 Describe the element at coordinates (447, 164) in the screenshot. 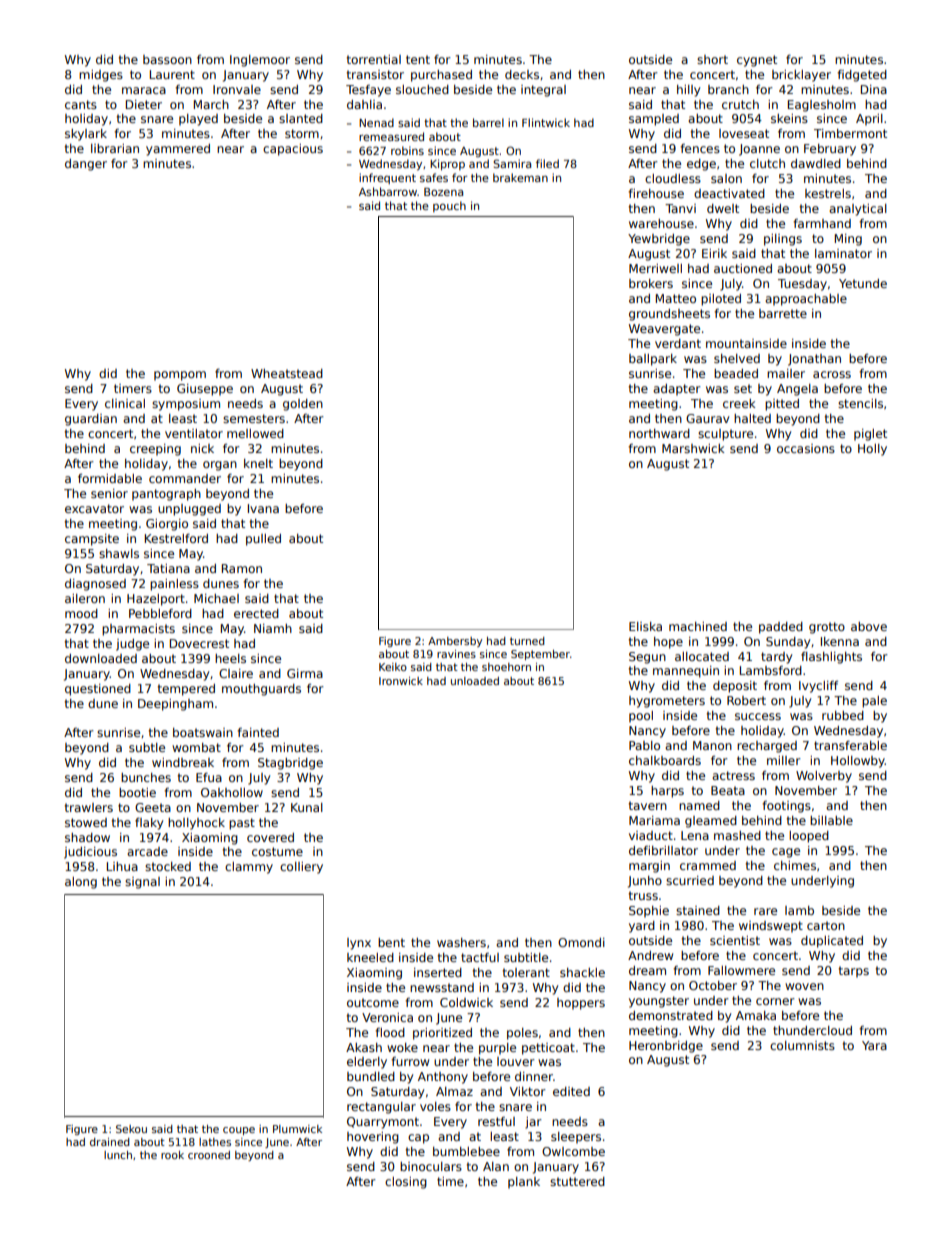

I see `Kiprop` at that location.
